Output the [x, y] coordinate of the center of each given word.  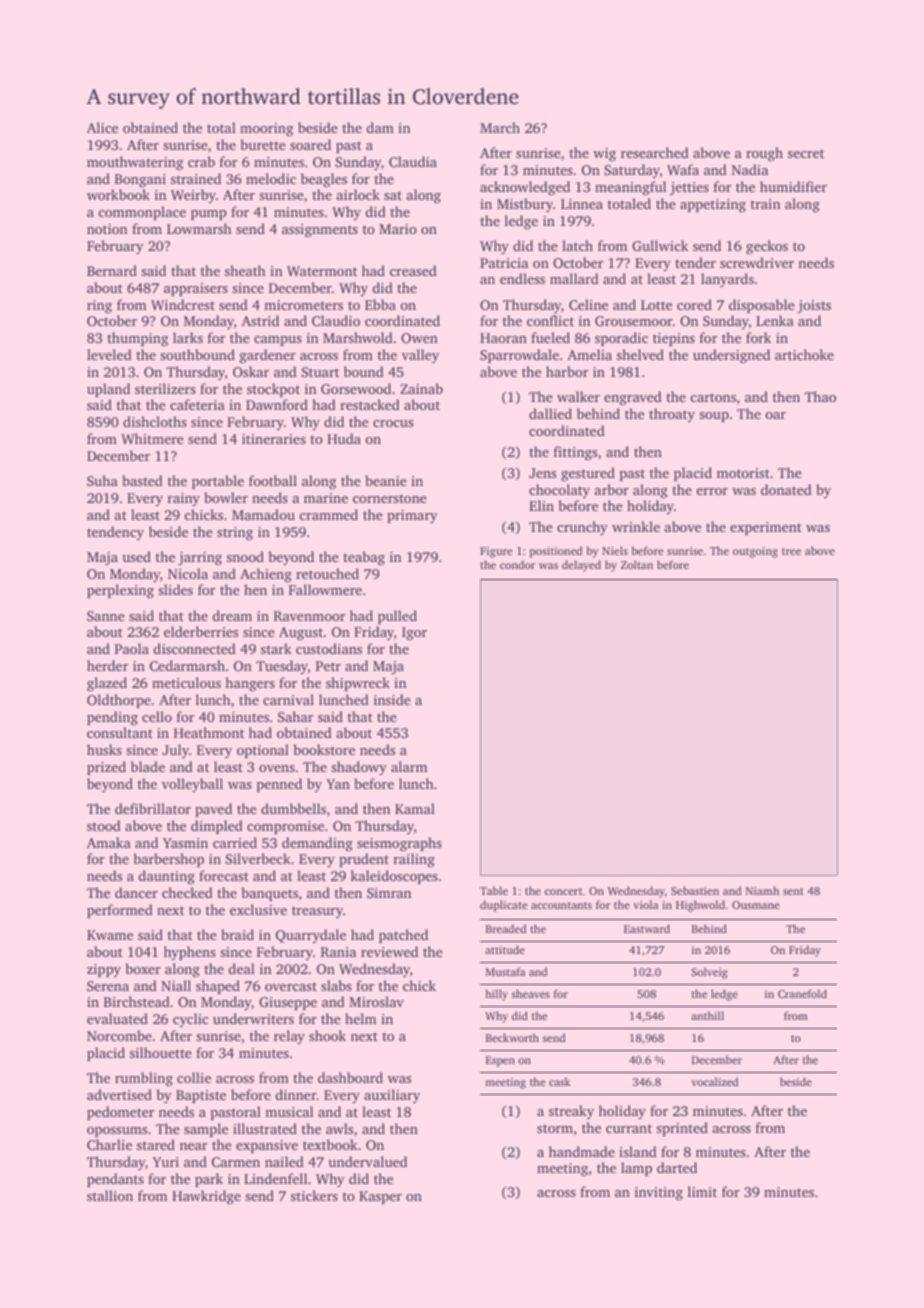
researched [655, 152]
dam [380, 127]
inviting [659, 1194]
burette [263, 144]
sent [793, 891]
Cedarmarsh [187, 665]
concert [563, 891]
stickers [314, 1195]
